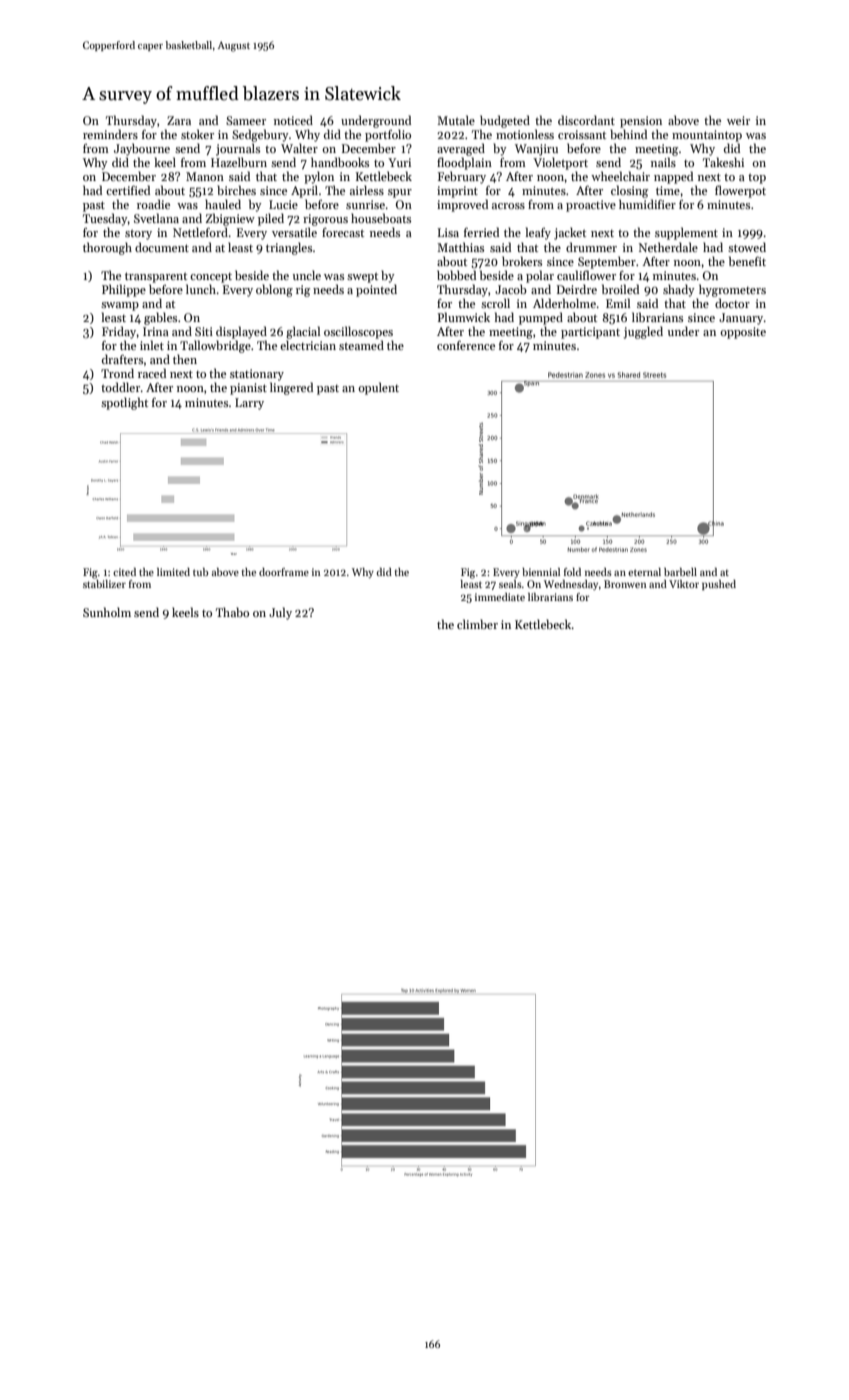  What do you see at coordinates (107, 612) in the image?
I see `Sunholm` at bounding box center [107, 612].
